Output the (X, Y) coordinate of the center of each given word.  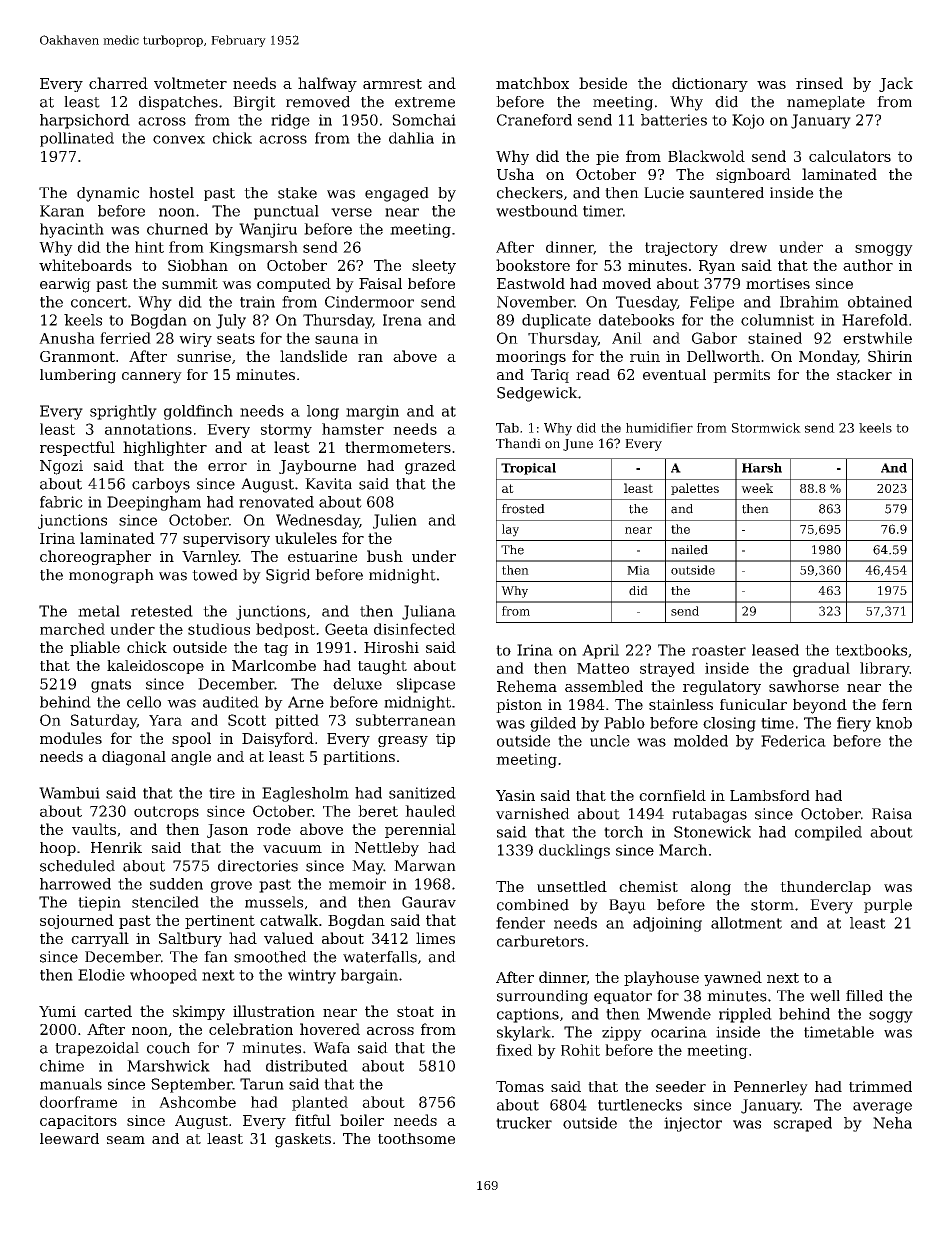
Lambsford (770, 795)
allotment (746, 923)
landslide (313, 356)
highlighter (165, 448)
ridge (290, 121)
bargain (369, 976)
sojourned (77, 921)
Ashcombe (197, 1102)
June (578, 445)
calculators (850, 156)
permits (741, 376)
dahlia (411, 138)
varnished (533, 814)
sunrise (204, 356)
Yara (165, 720)
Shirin (890, 356)
